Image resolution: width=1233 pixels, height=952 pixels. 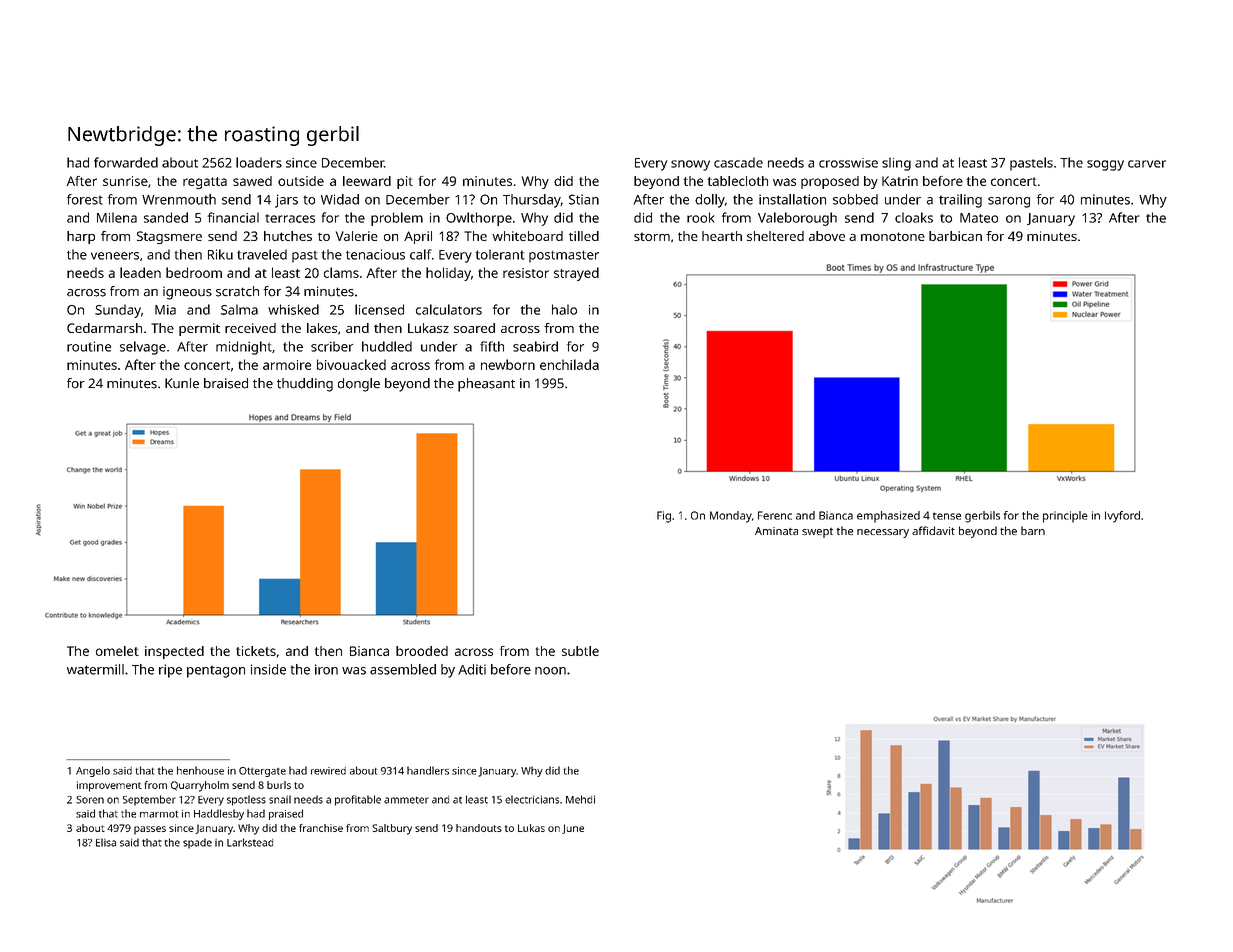 What do you see at coordinates (955, 236) in the screenshot?
I see `barbican` at bounding box center [955, 236].
